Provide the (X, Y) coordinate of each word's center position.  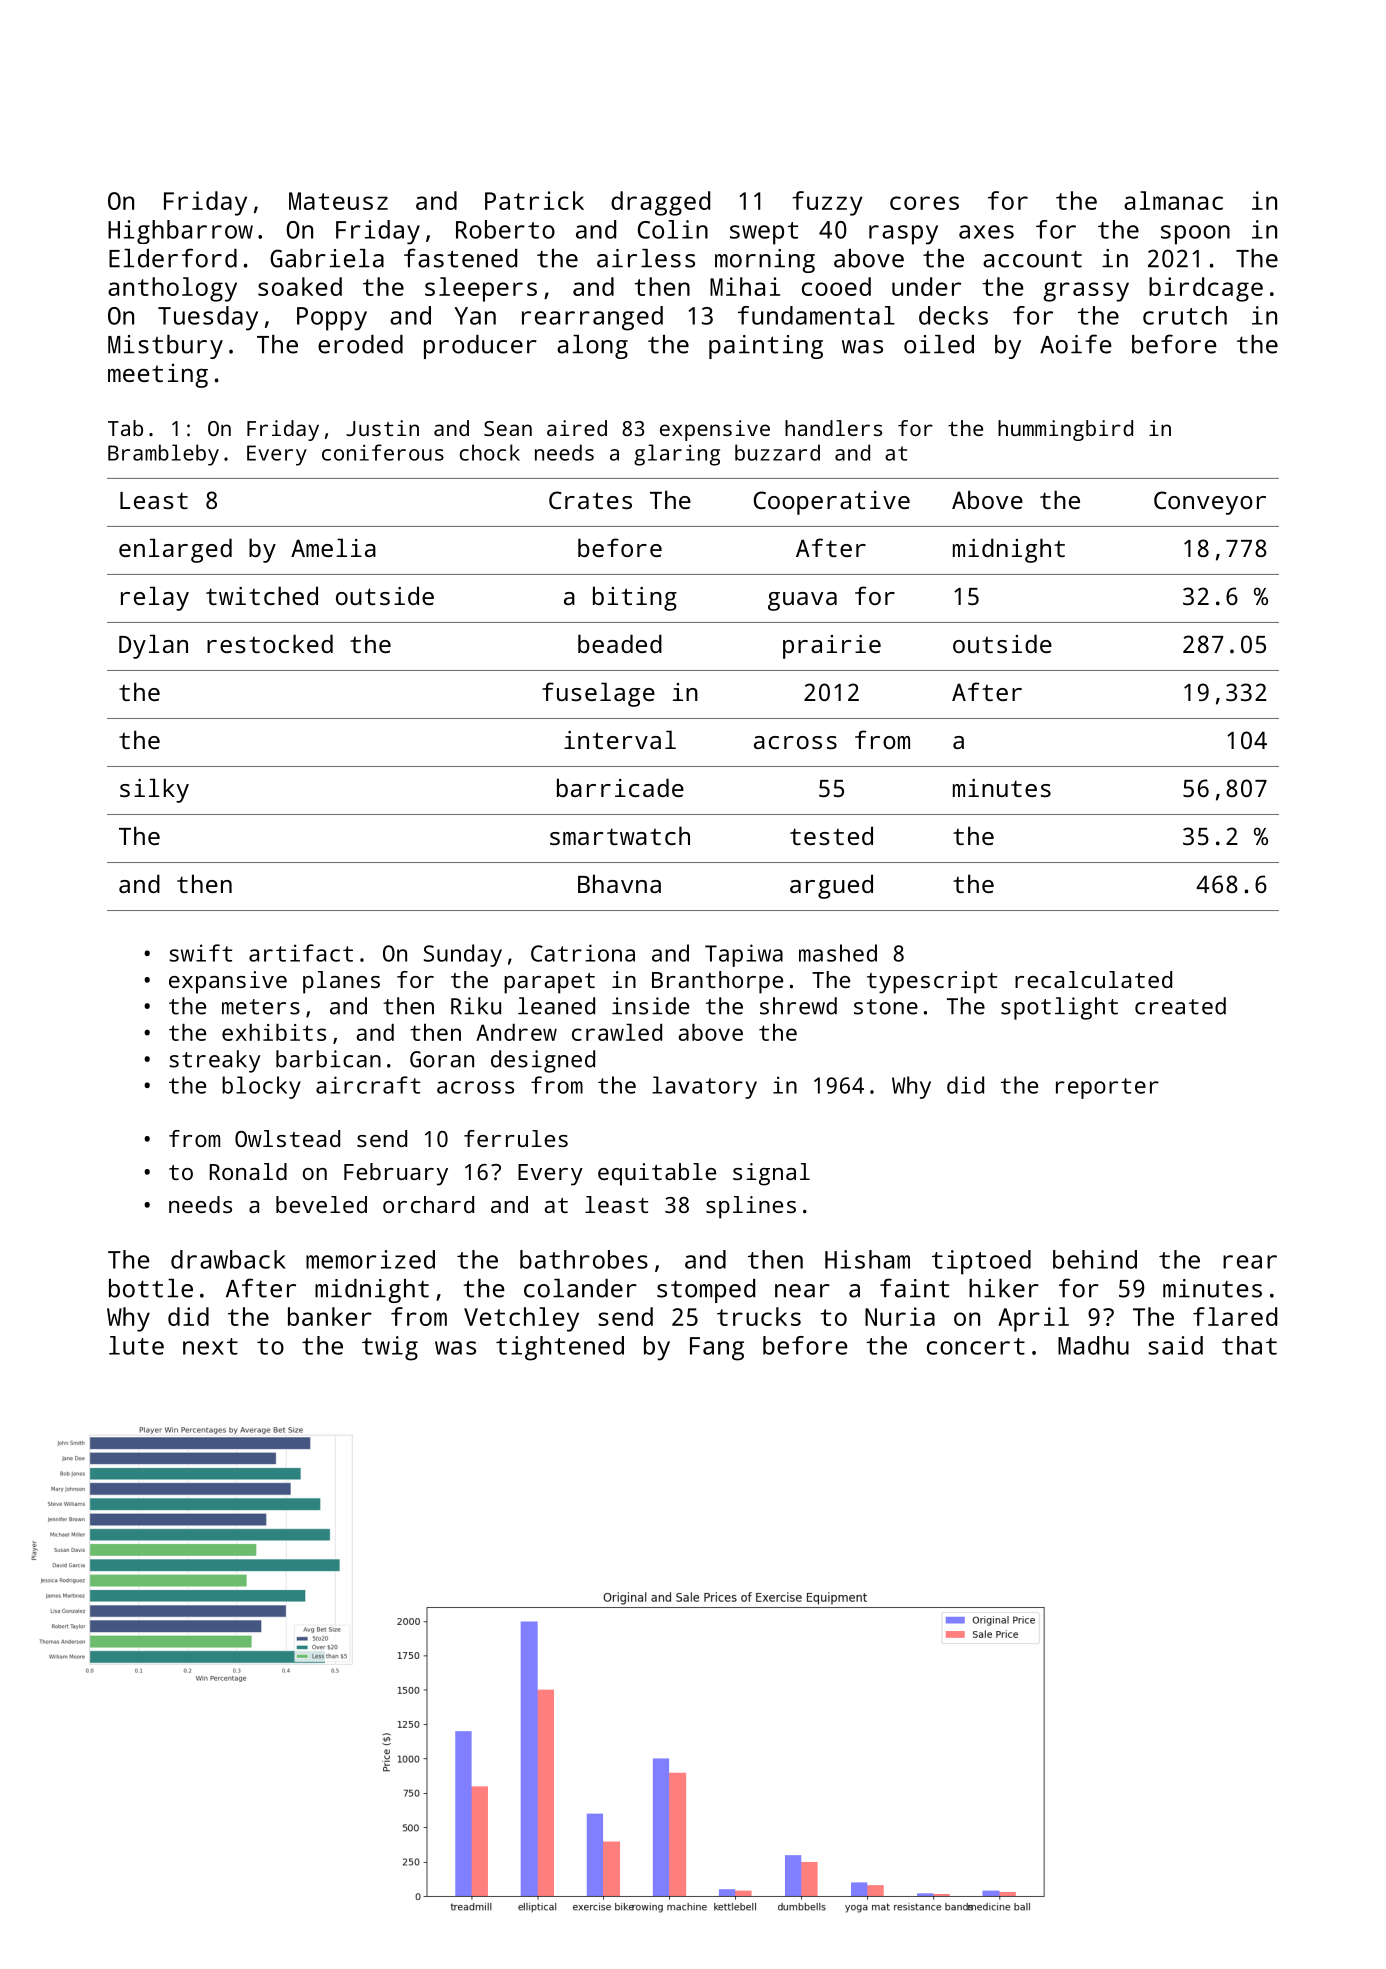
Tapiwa (744, 955)
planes (341, 982)
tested (831, 835)
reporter (1107, 1088)
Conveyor (1210, 503)
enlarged (175, 550)
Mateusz (338, 201)
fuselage (598, 694)
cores (924, 203)
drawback (228, 1259)
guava (802, 601)
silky (154, 790)
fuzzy (827, 203)
